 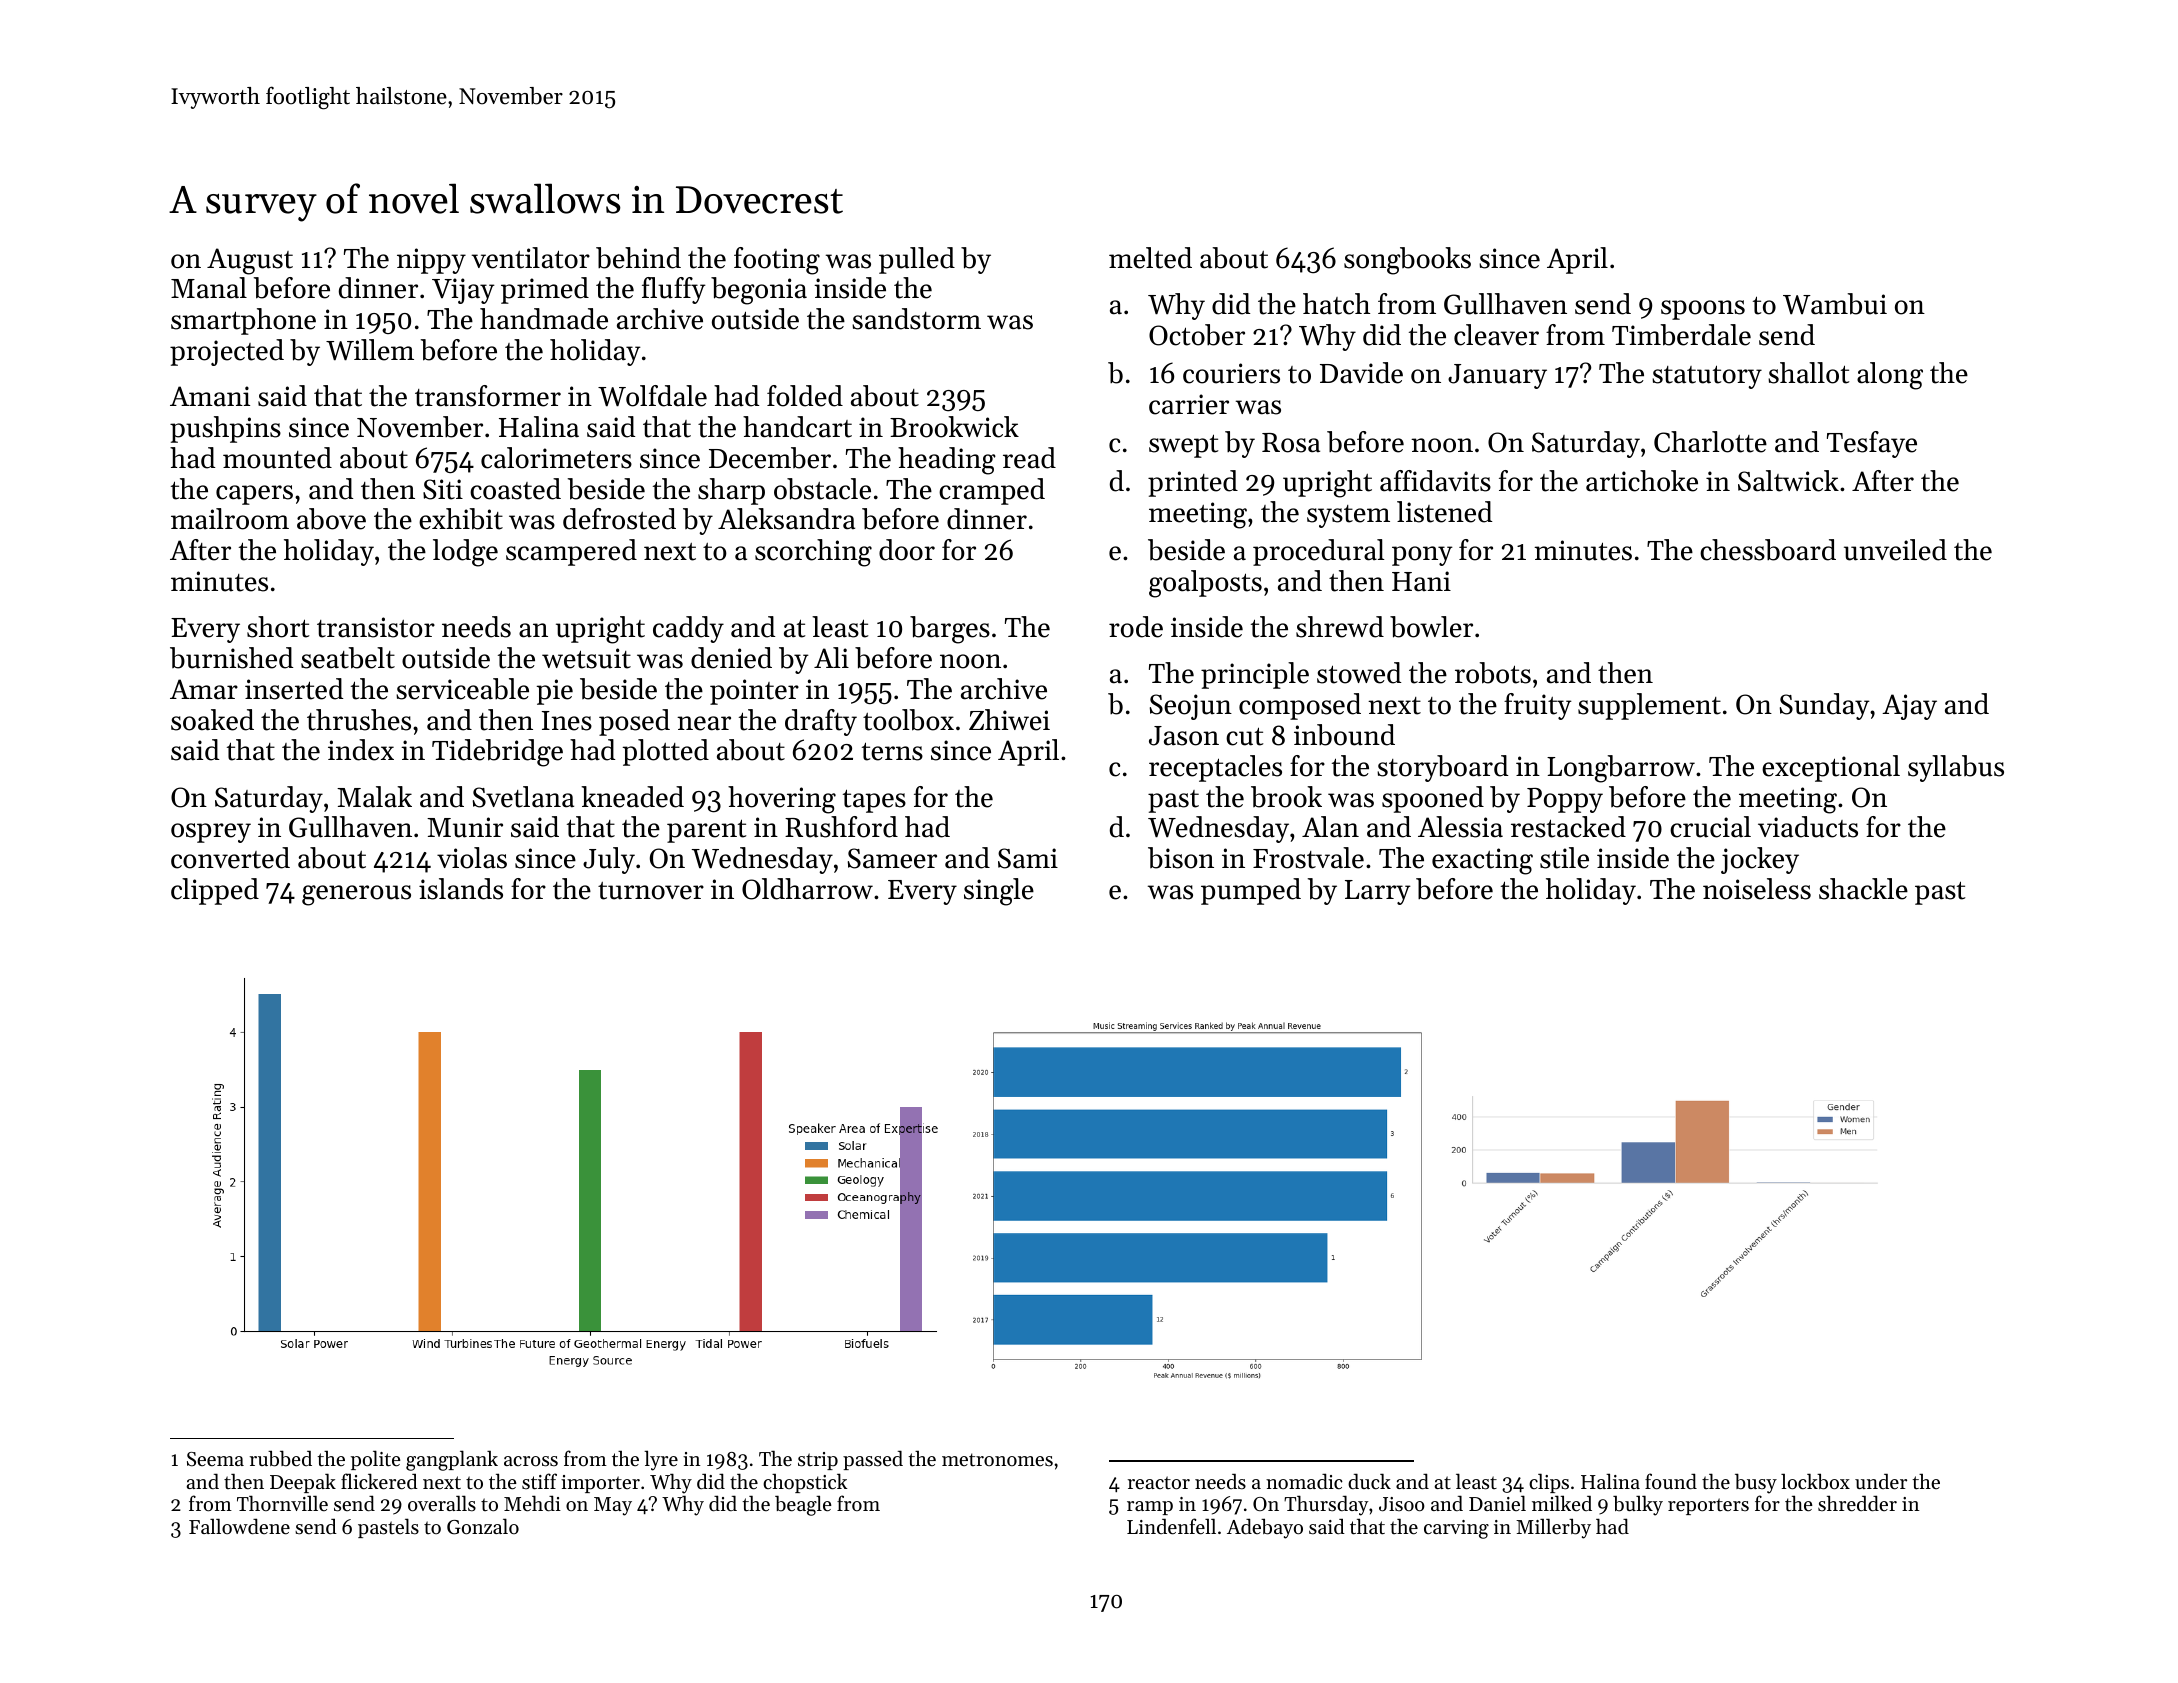 What do you see at coordinates (483, 1526) in the image?
I see `Gonzalo` at bounding box center [483, 1526].
